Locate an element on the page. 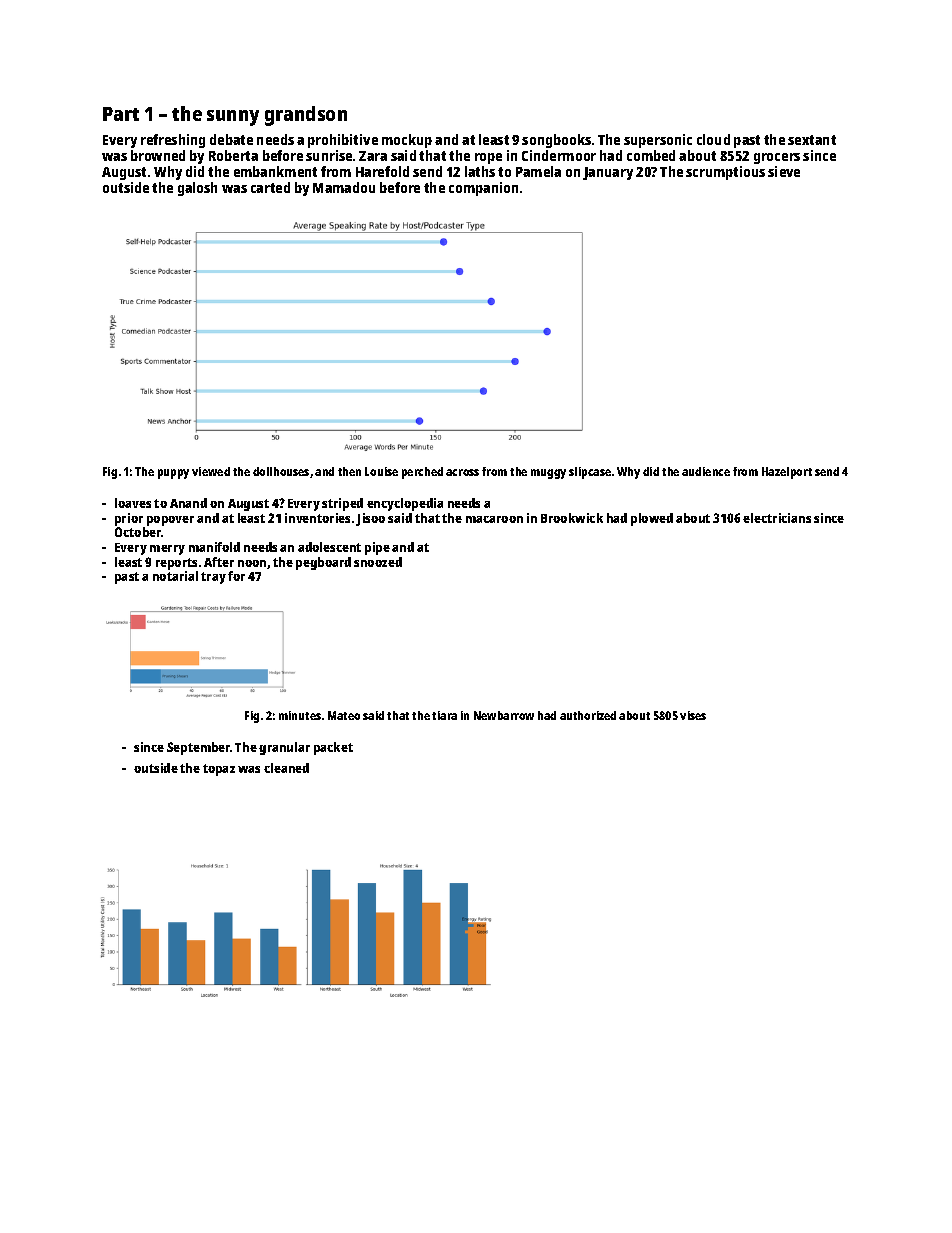 The image size is (952, 1233). Anand is located at coordinates (188, 503).
